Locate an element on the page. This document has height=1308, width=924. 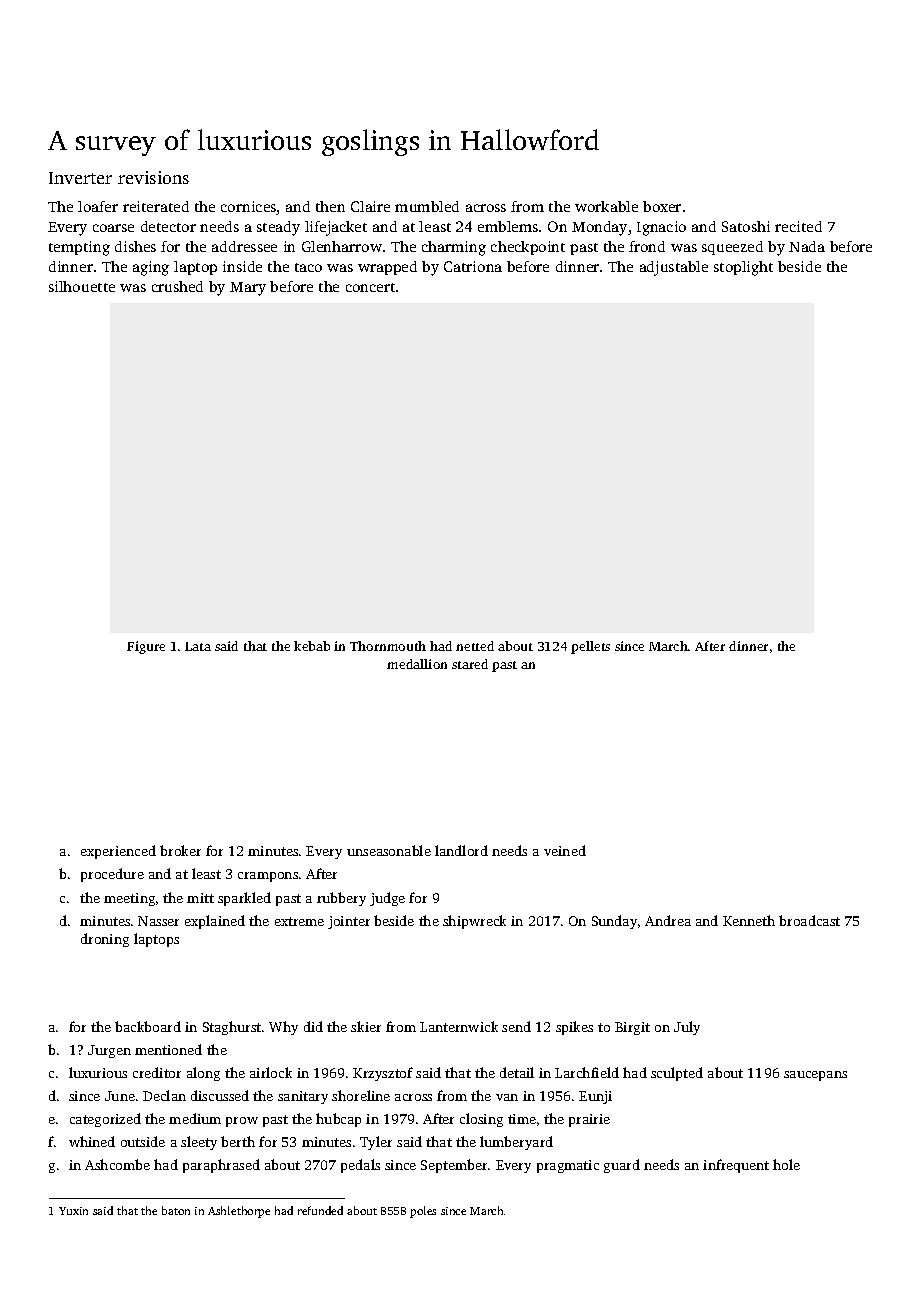
shipwreck is located at coordinates (474, 922).
